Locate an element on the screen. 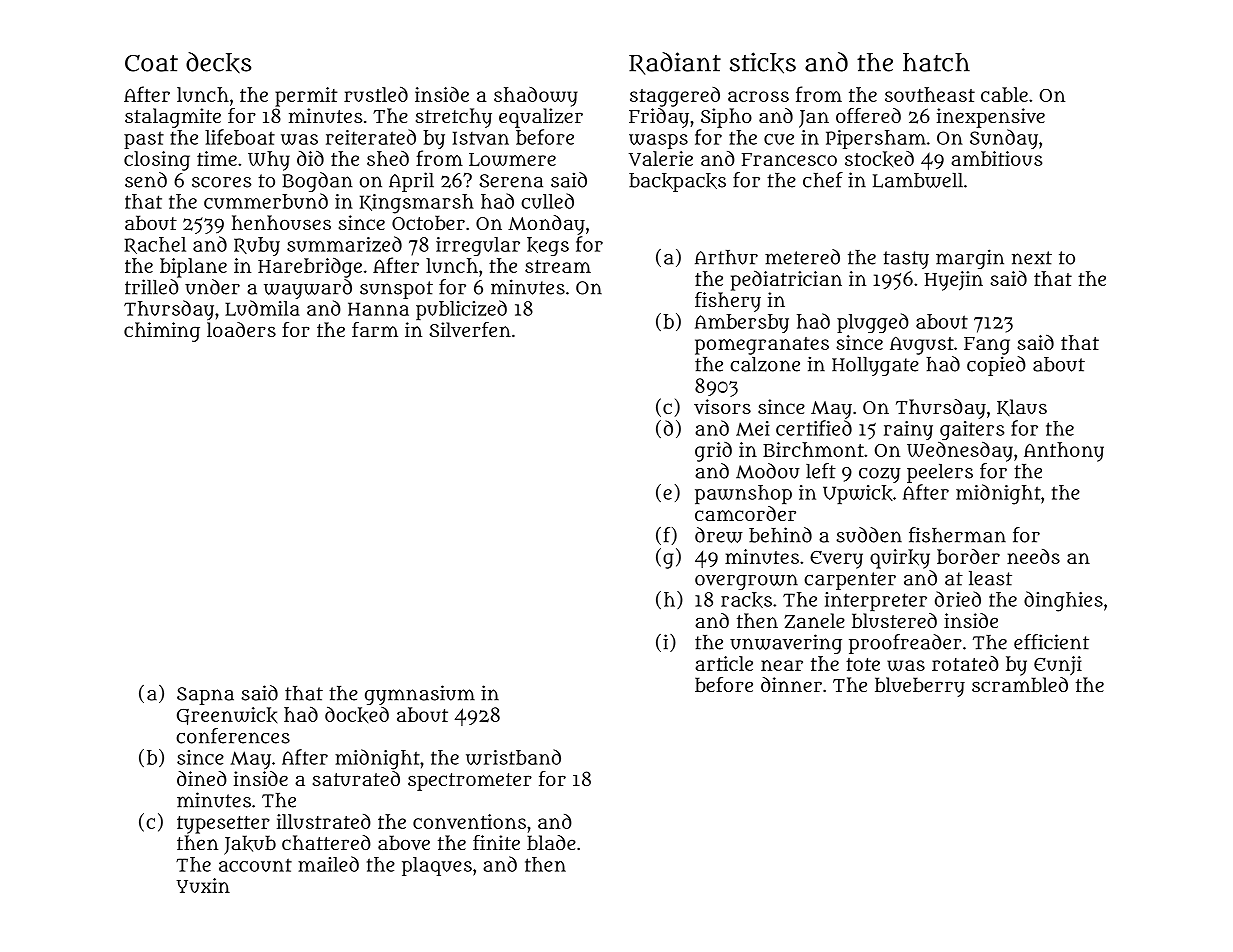 This screenshot has height=952, width=1233. rustled is located at coordinates (376, 94).
